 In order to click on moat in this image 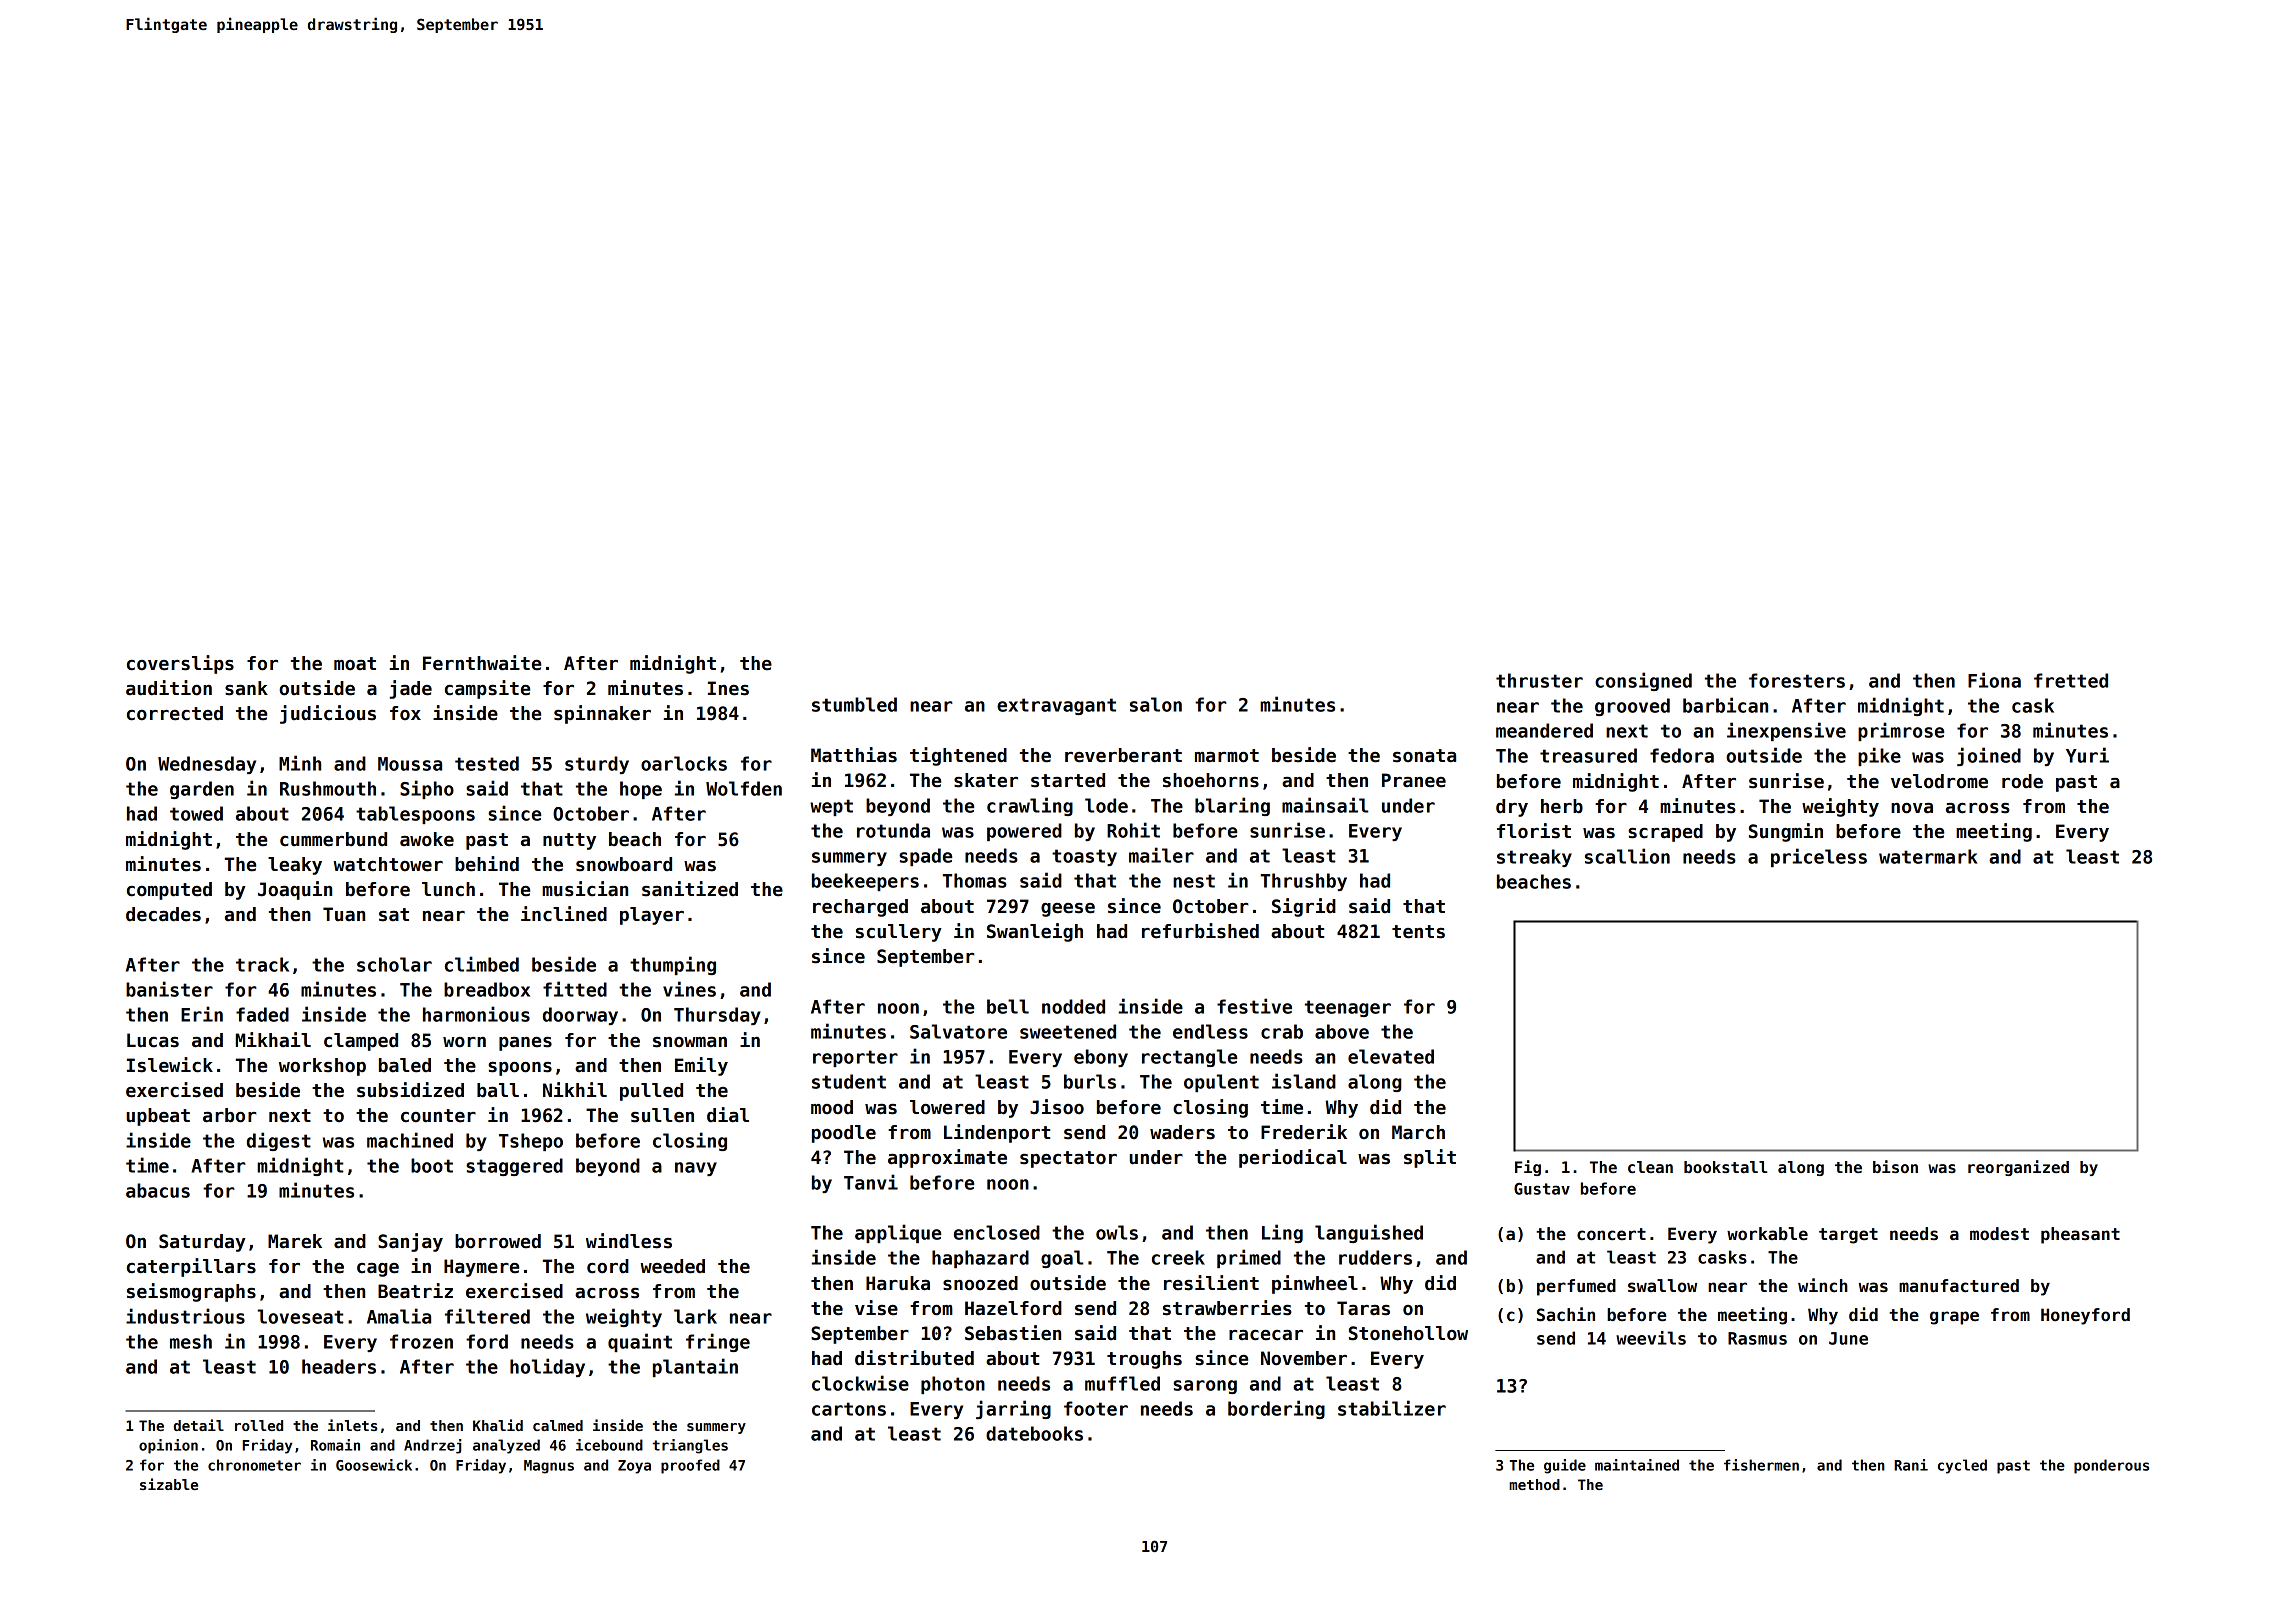, I will do `click(355, 664)`.
